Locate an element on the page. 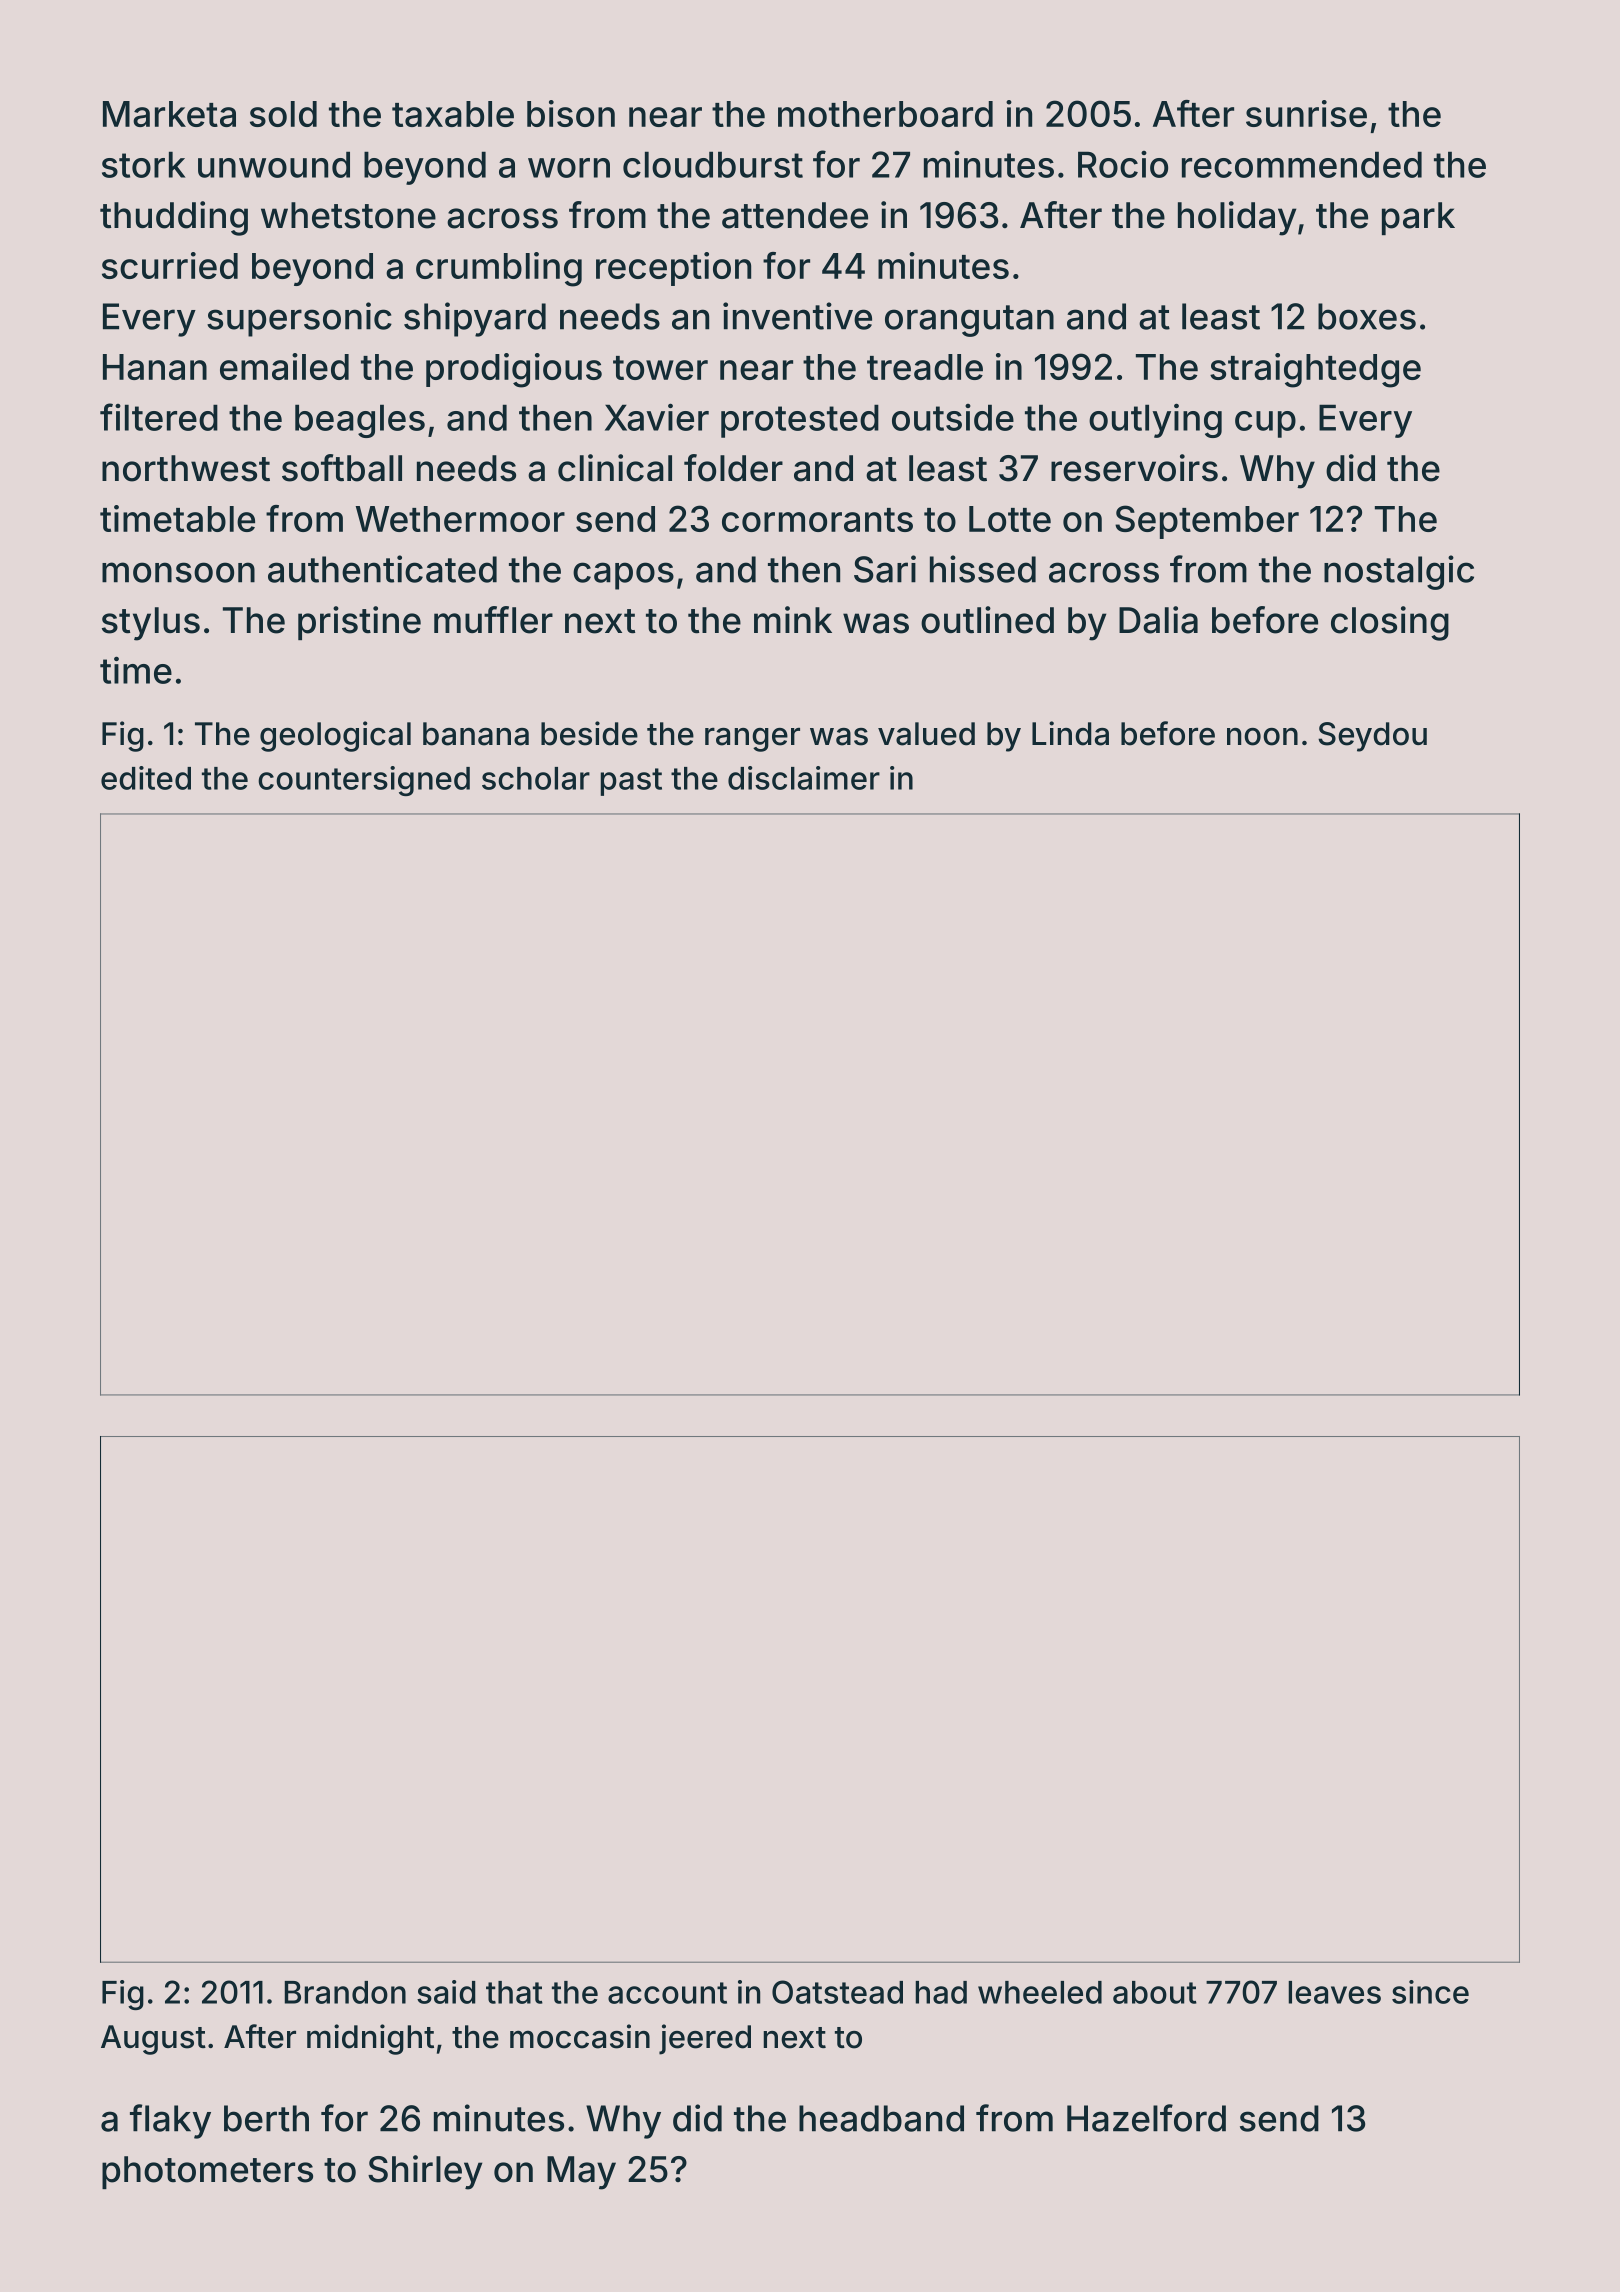  beside is located at coordinates (589, 733).
